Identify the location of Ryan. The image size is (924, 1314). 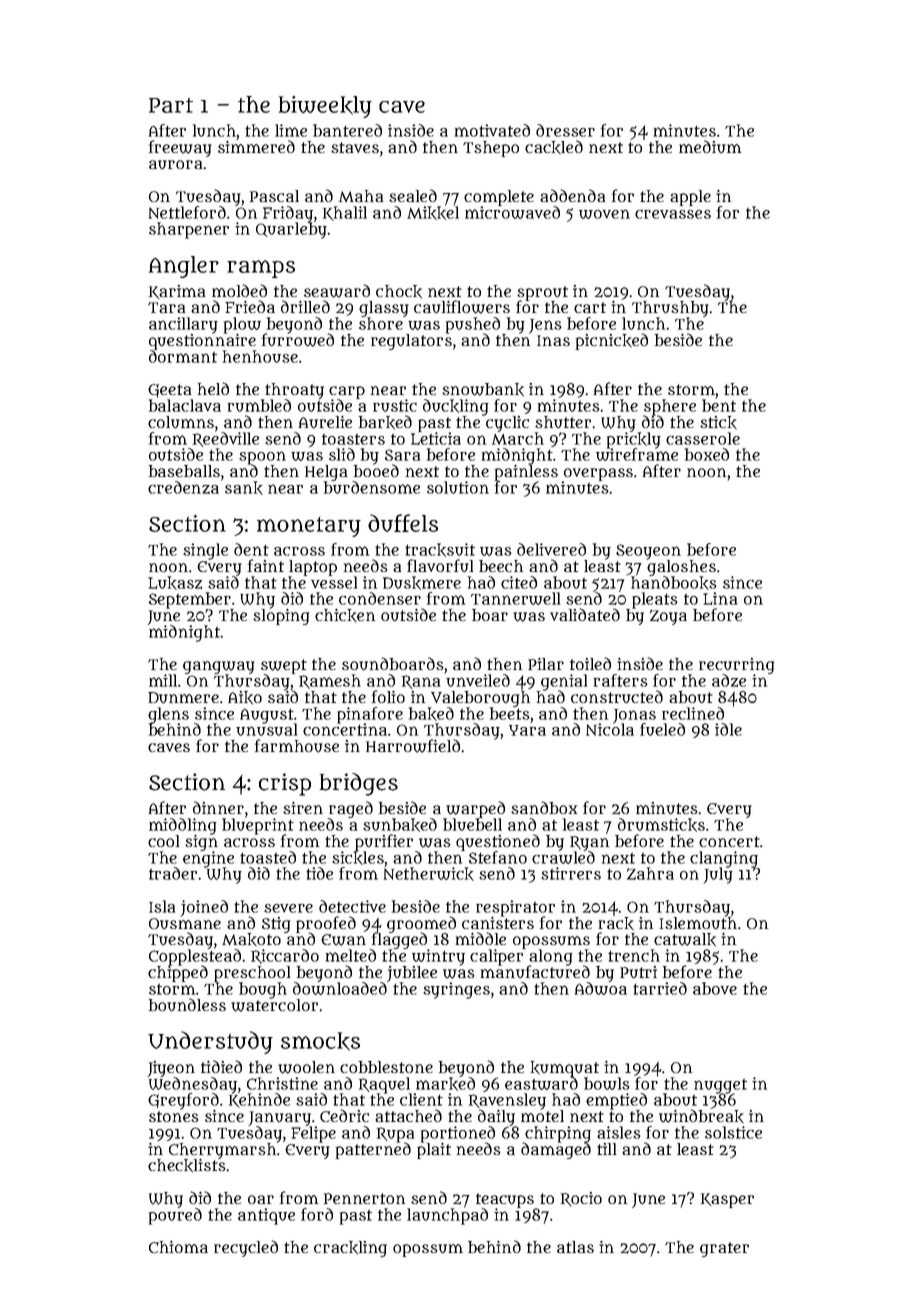
(589, 843).
